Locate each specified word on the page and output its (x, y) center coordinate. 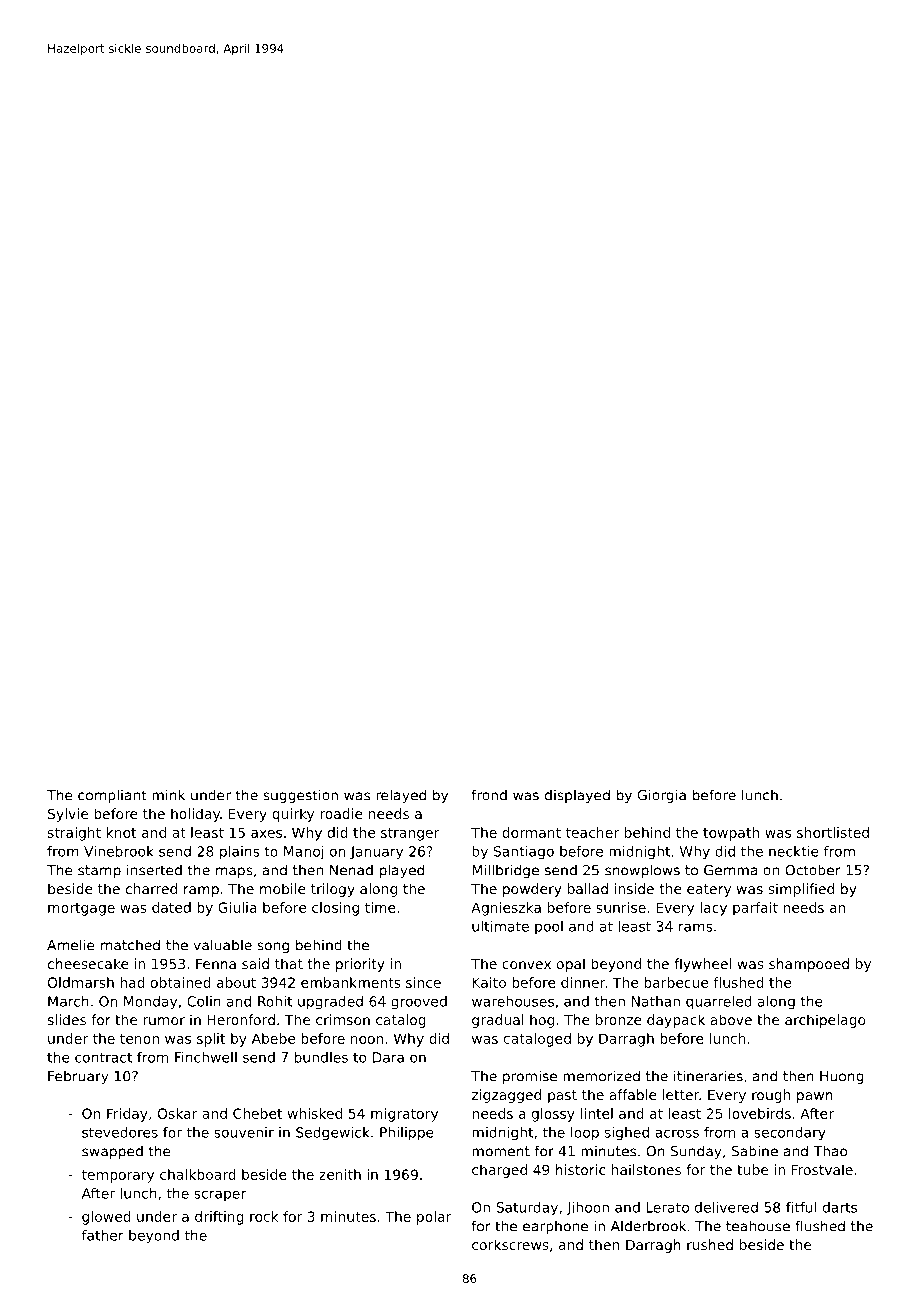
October (813, 870)
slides (67, 1019)
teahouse (758, 1226)
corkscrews (510, 1244)
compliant (112, 796)
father (103, 1235)
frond (489, 795)
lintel (597, 1113)
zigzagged (506, 1096)
